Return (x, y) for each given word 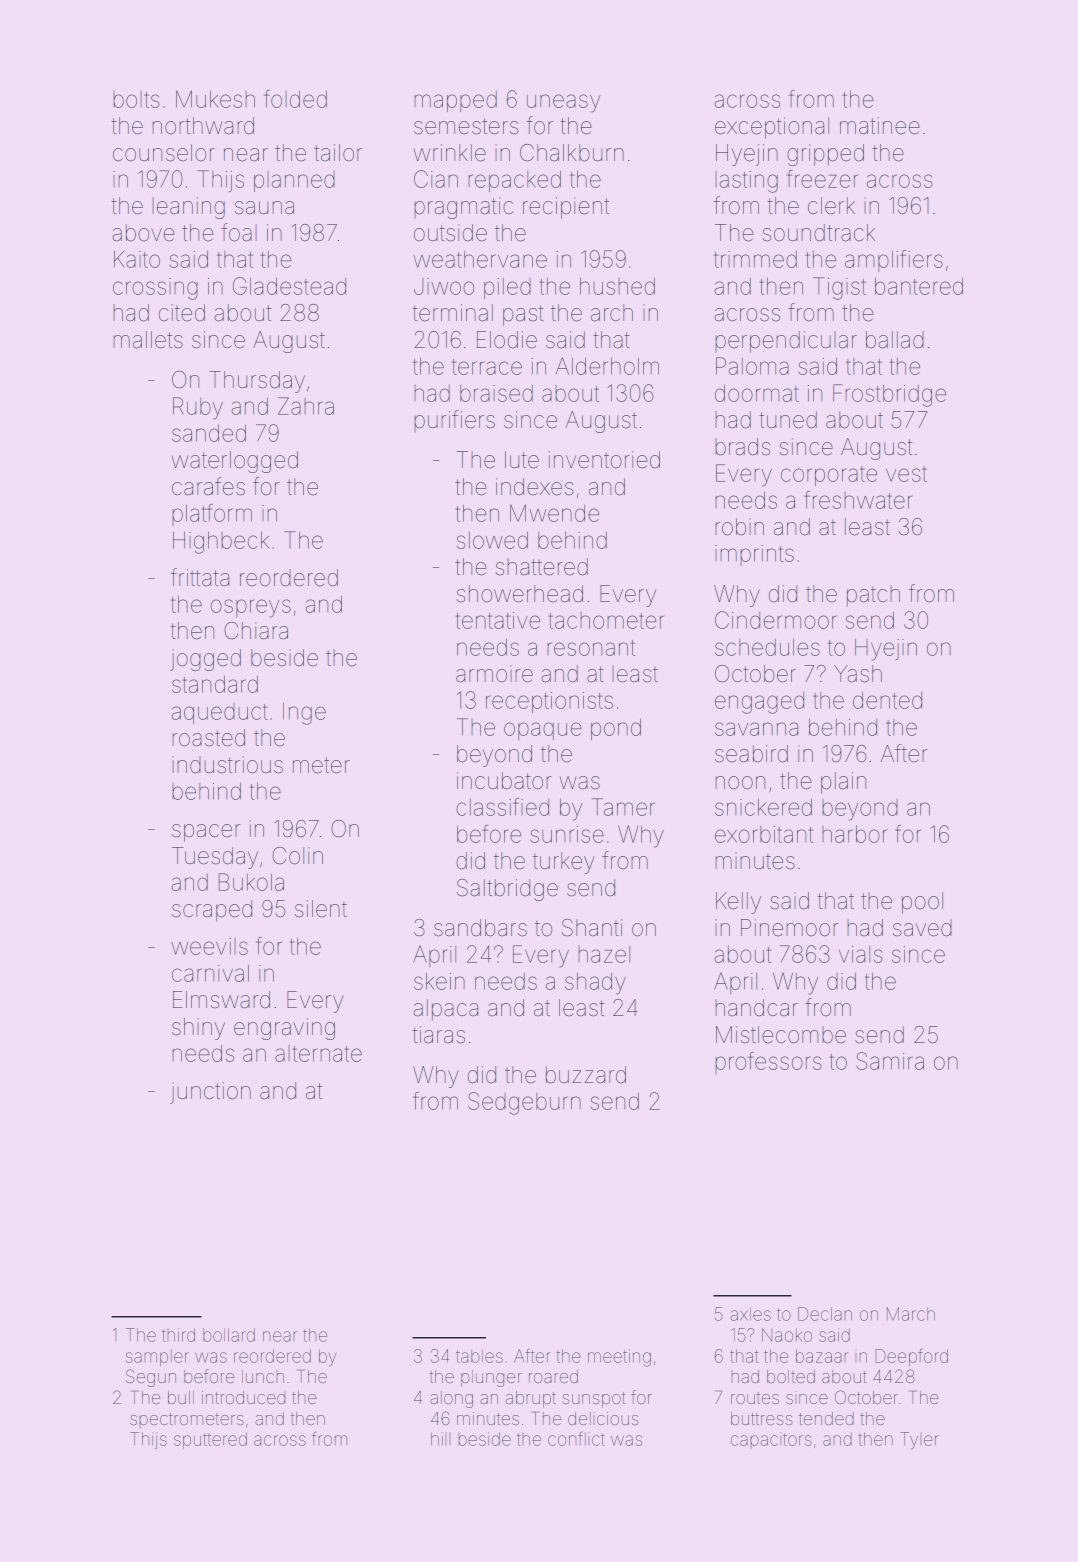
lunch (263, 1376)
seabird (751, 754)
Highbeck (221, 543)
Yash (858, 674)
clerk (831, 206)
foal (239, 232)
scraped (212, 911)
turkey (564, 863)
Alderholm (607, 366)
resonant (591, 648)
